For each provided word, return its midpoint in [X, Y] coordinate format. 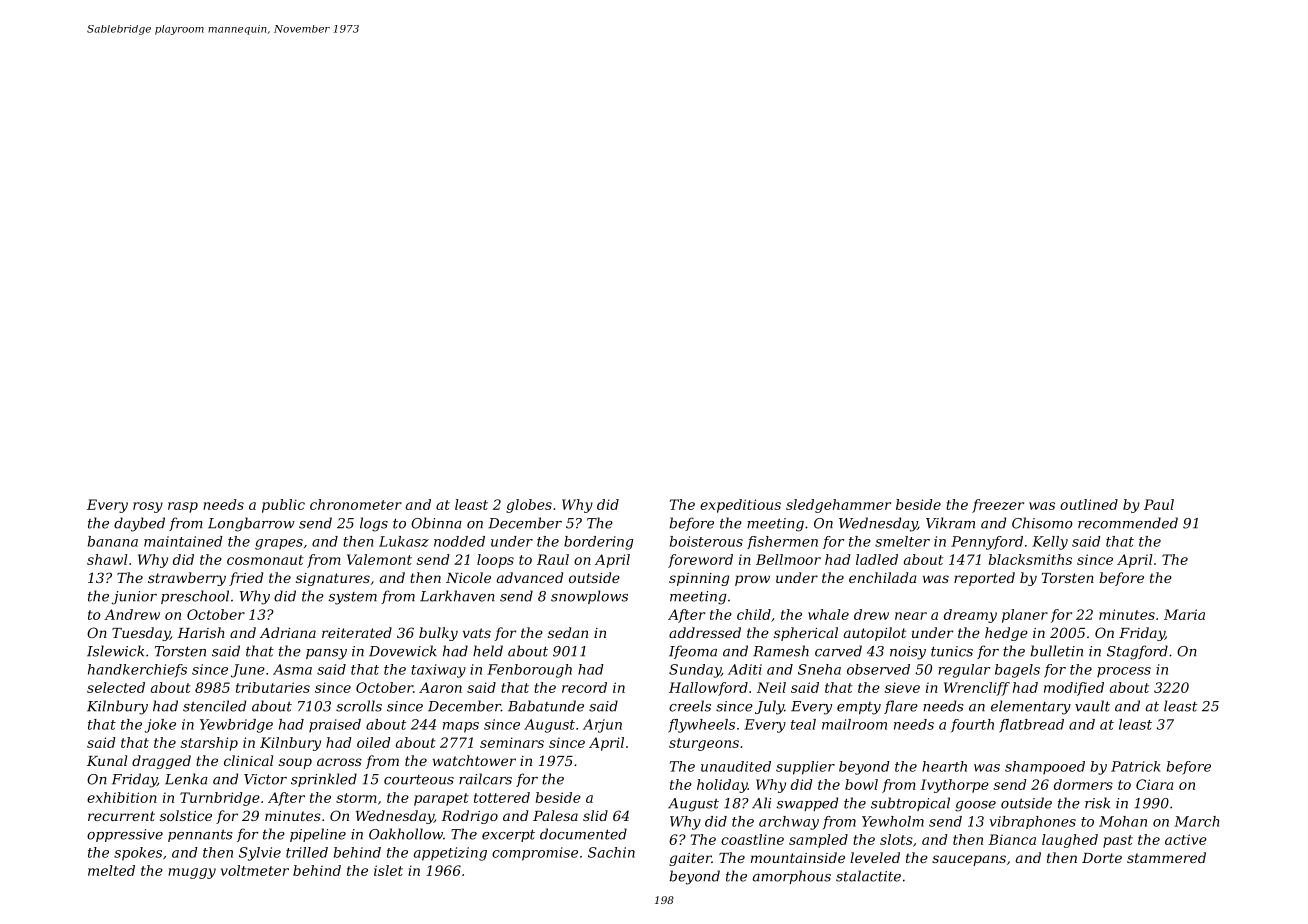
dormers [1083, 784]
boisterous [706, 541]
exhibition [122, 797]
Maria [1184, 614]
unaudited [736, 766]
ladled [877, 559]
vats [477, 633]
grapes [279, 544]
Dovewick [403, 651]
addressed [705, 632]
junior [134, 598]
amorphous [792, 877]
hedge [1006, 634]
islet [388, 870]
